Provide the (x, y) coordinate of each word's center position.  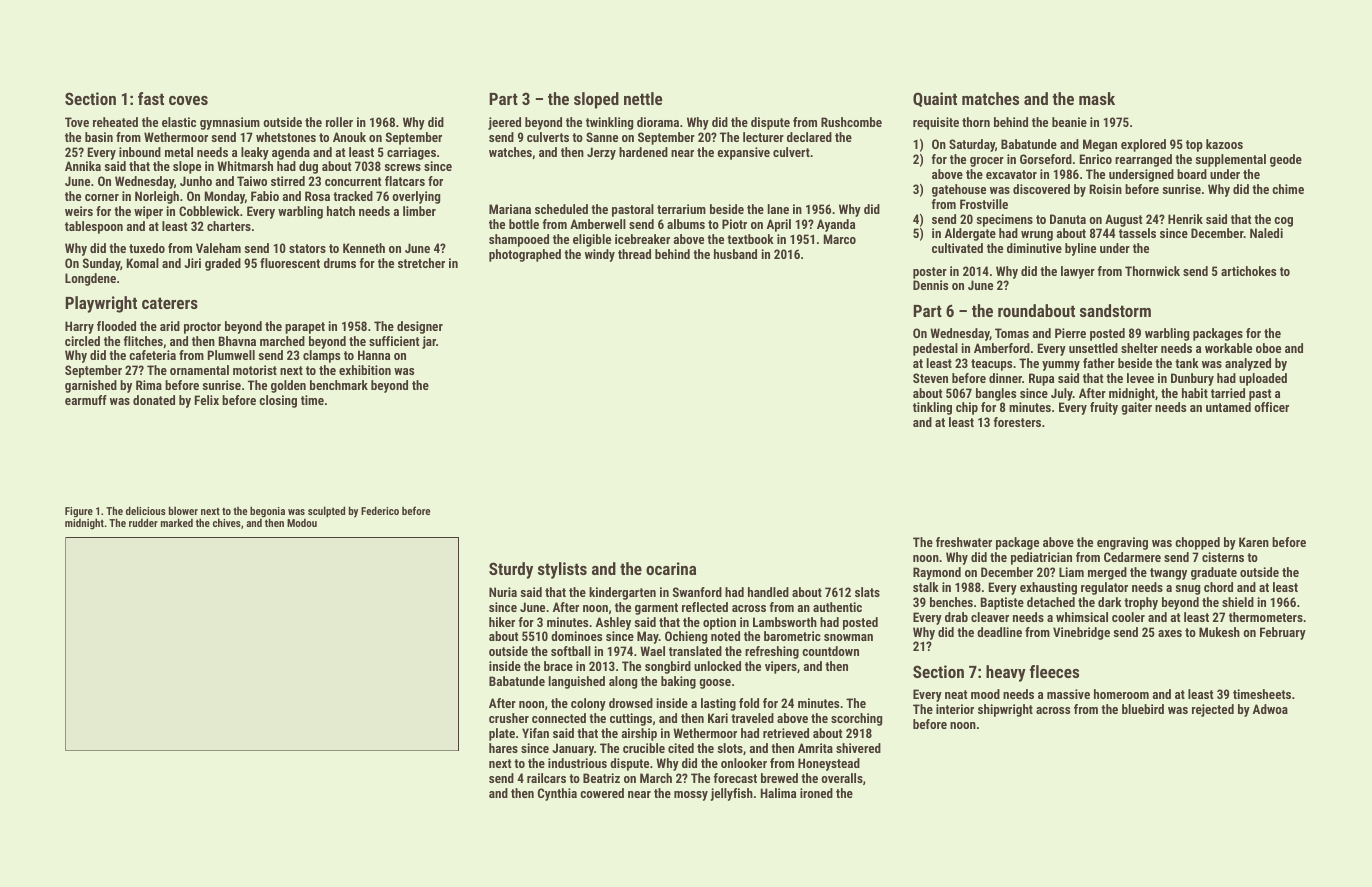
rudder (143, 522)
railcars (546, 778)
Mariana (510, 209)
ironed (816, 793)
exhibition (365, 370)
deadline (999, 632)
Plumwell (231, 355)
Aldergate (970, 234)
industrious (577, 763)
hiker (502, 622)
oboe (1268, 348)
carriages (411, 153)
